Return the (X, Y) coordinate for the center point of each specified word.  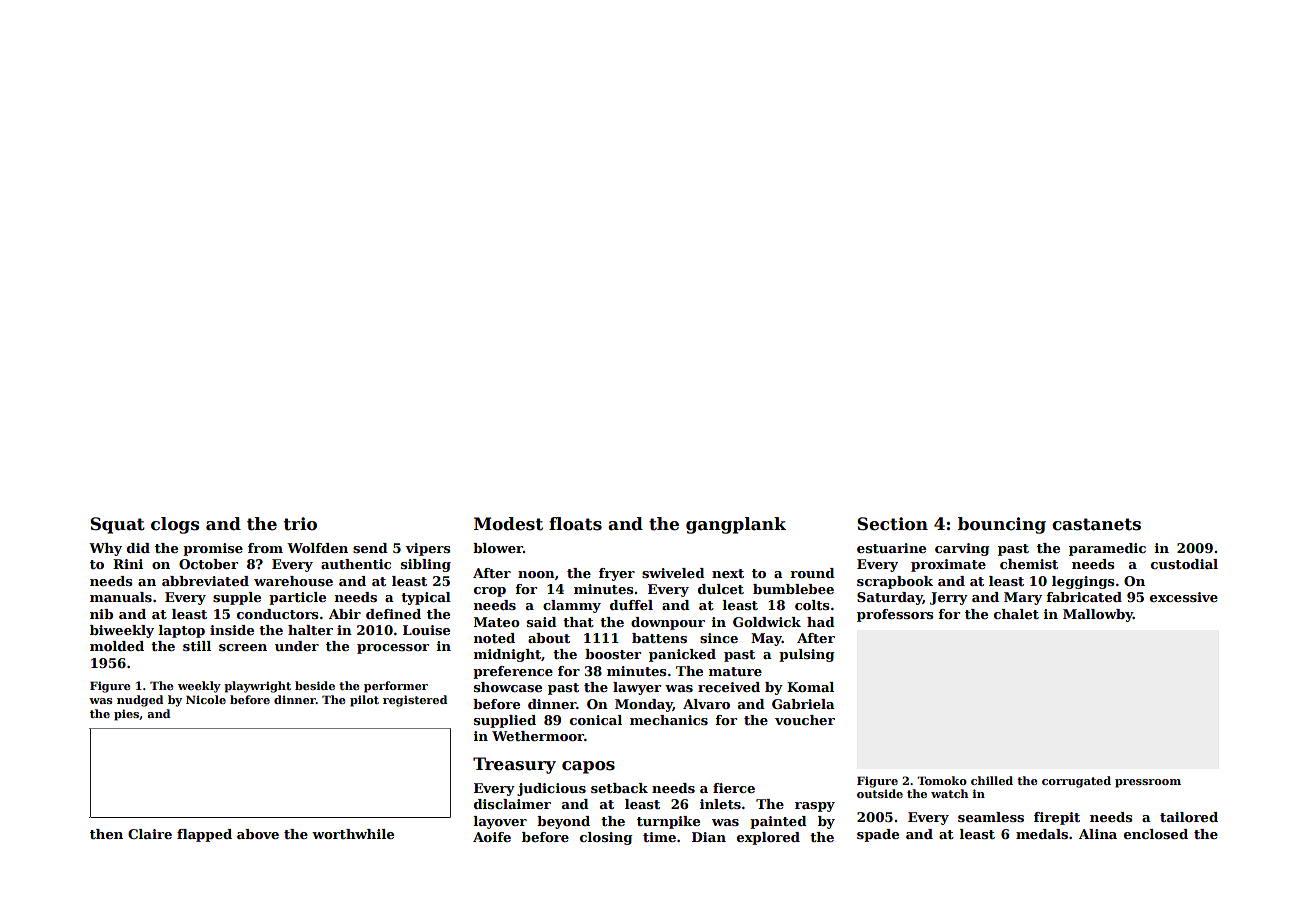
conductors (277, 614)
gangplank (736, 525)
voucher (805, 720)
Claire (150, 834)
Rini (128, 564)
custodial (1184, 564)
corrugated (1076, 782)
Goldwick (767, 622)
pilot (364, 701)
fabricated (1084, 597)
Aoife (492, 837)
